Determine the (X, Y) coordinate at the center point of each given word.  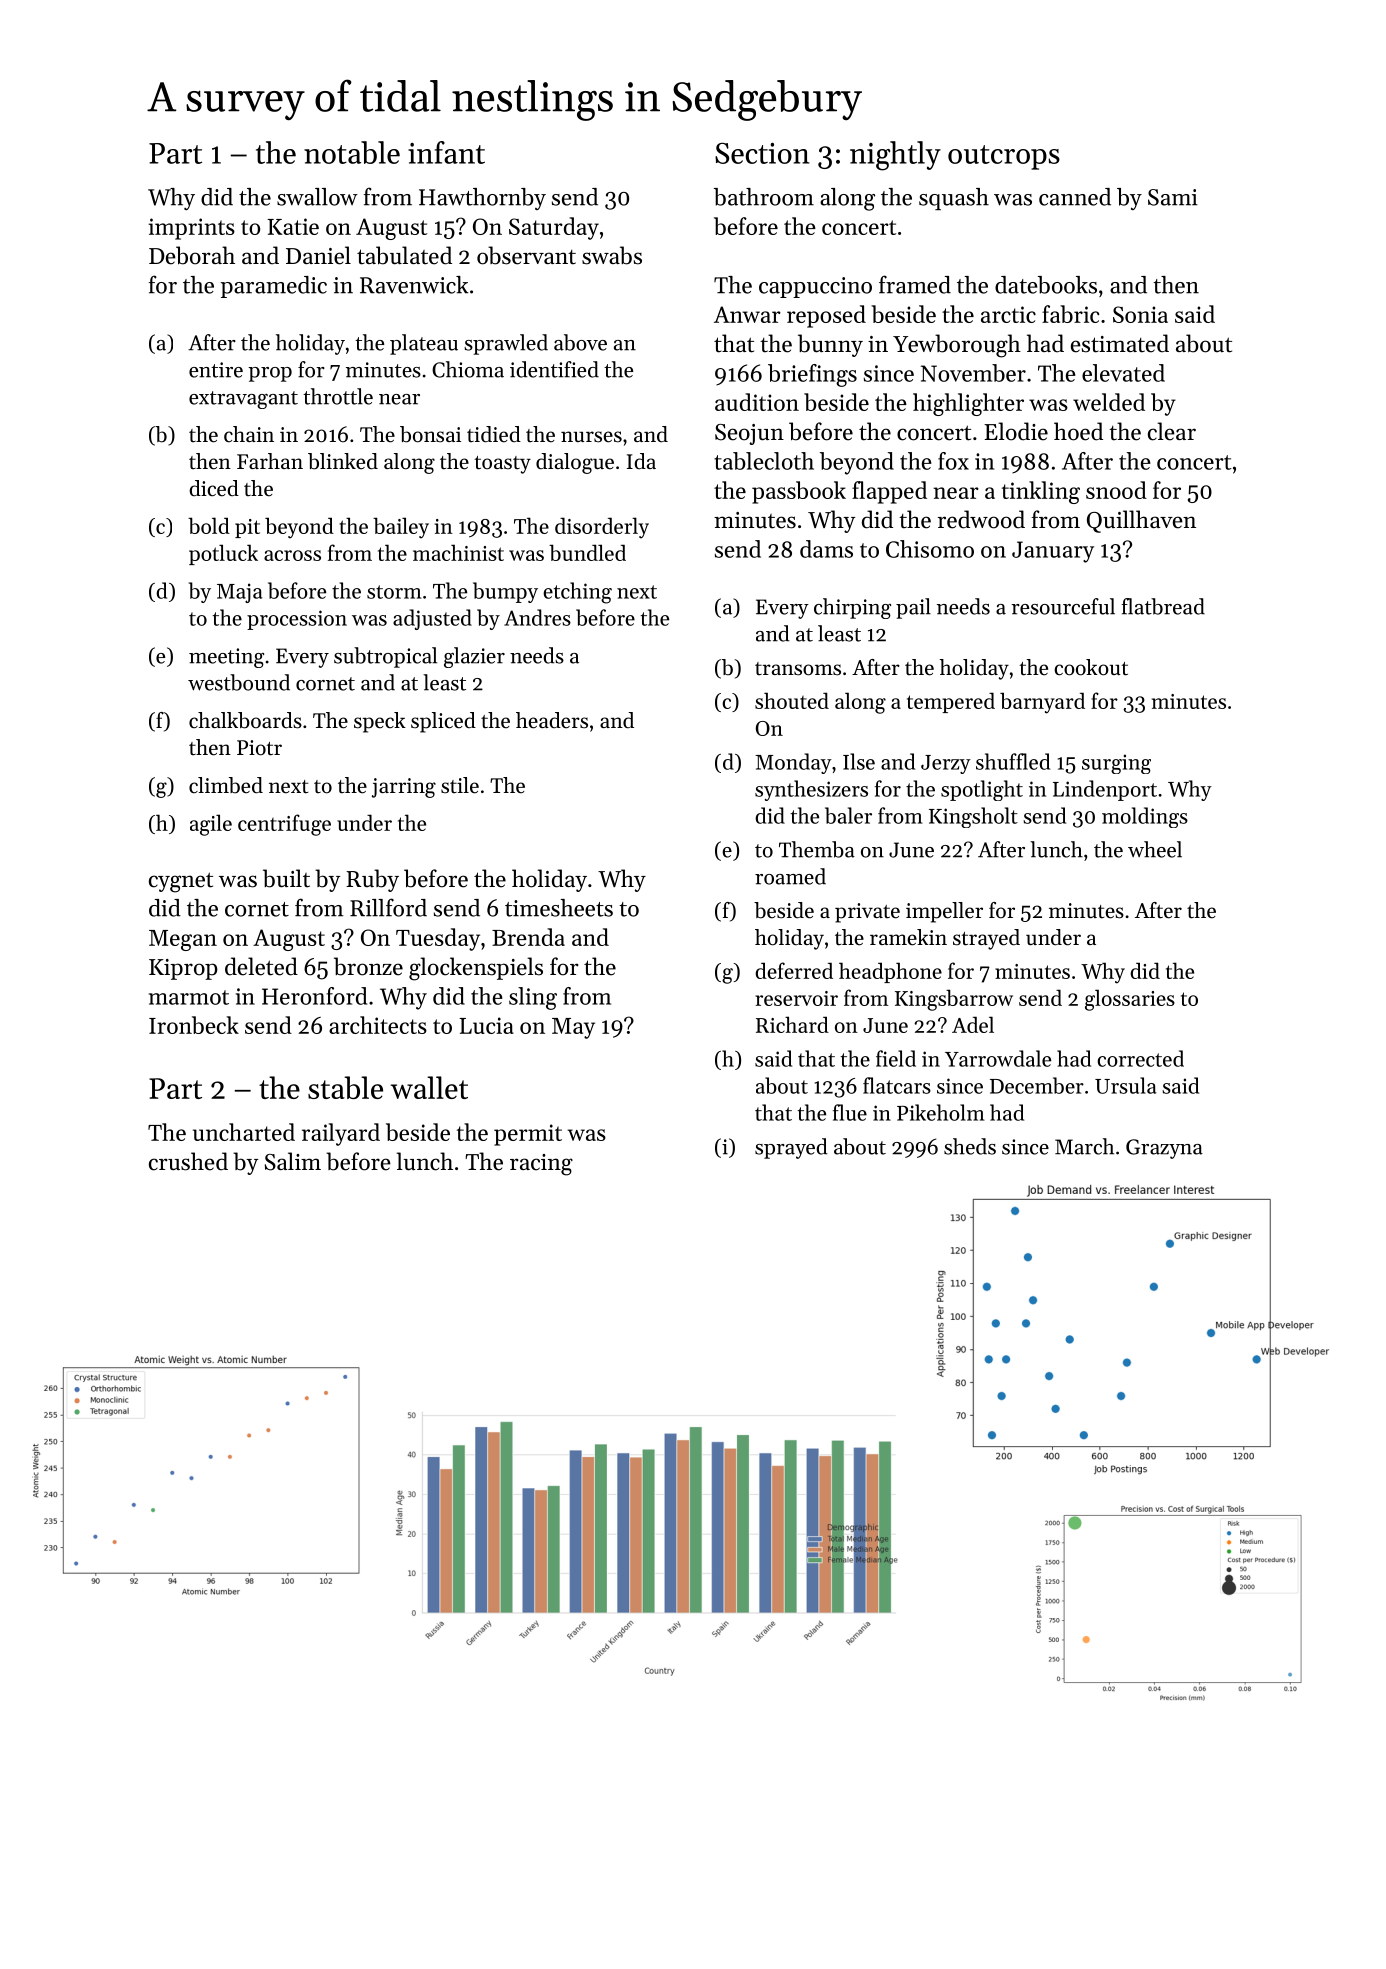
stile (460, 785)
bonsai (430, 434)
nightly (895, 156)
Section (762, 153)
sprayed (791, 1148)
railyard (341, 1134)
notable (352, 152)
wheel (1155, 849)
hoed (1078, 431)
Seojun (749, 434)
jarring (404, 788)
